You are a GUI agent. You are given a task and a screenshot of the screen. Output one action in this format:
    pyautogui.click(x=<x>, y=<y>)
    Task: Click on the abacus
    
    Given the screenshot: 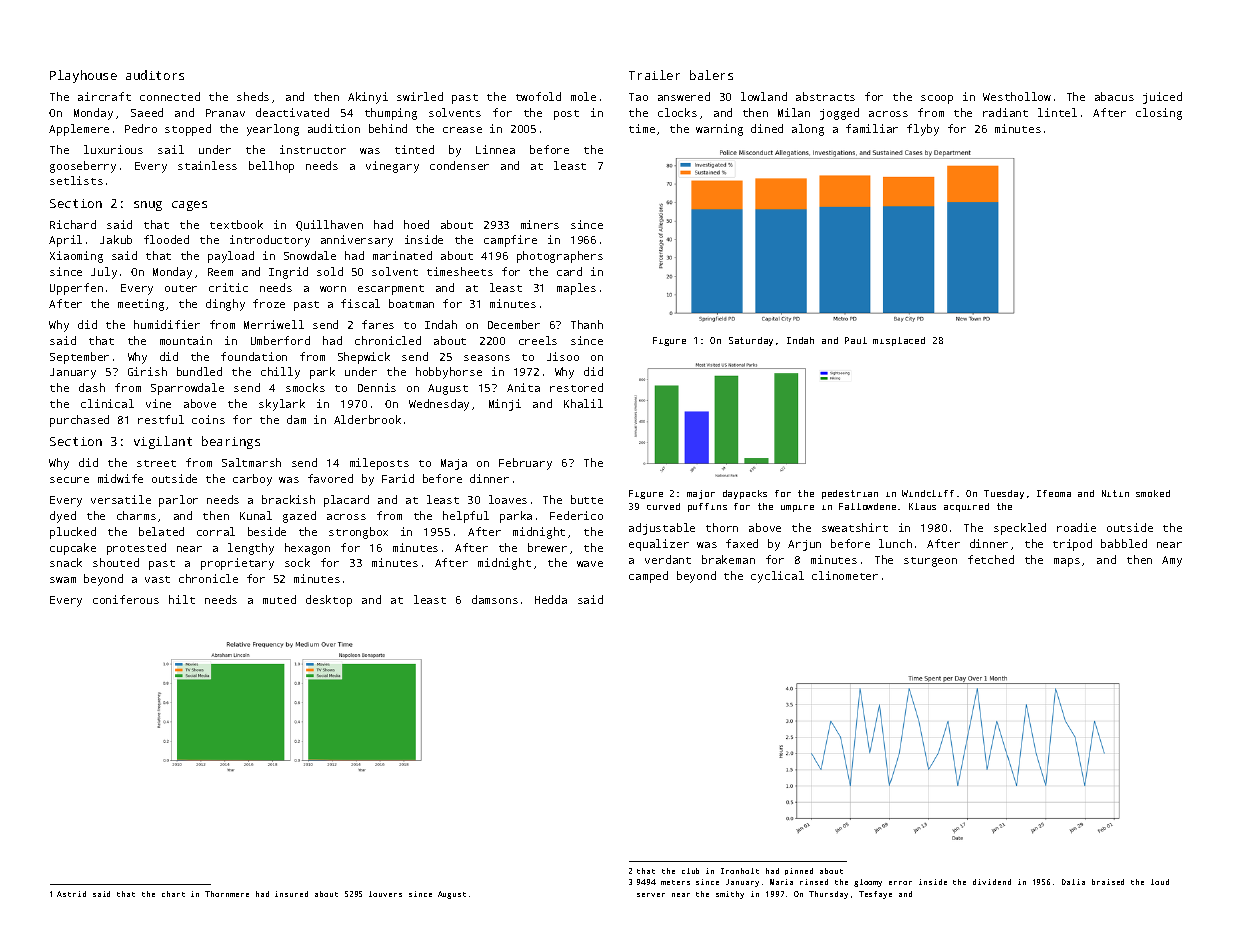 What is the action you would take?
    pyautogui.click(x=1114, y=96)
